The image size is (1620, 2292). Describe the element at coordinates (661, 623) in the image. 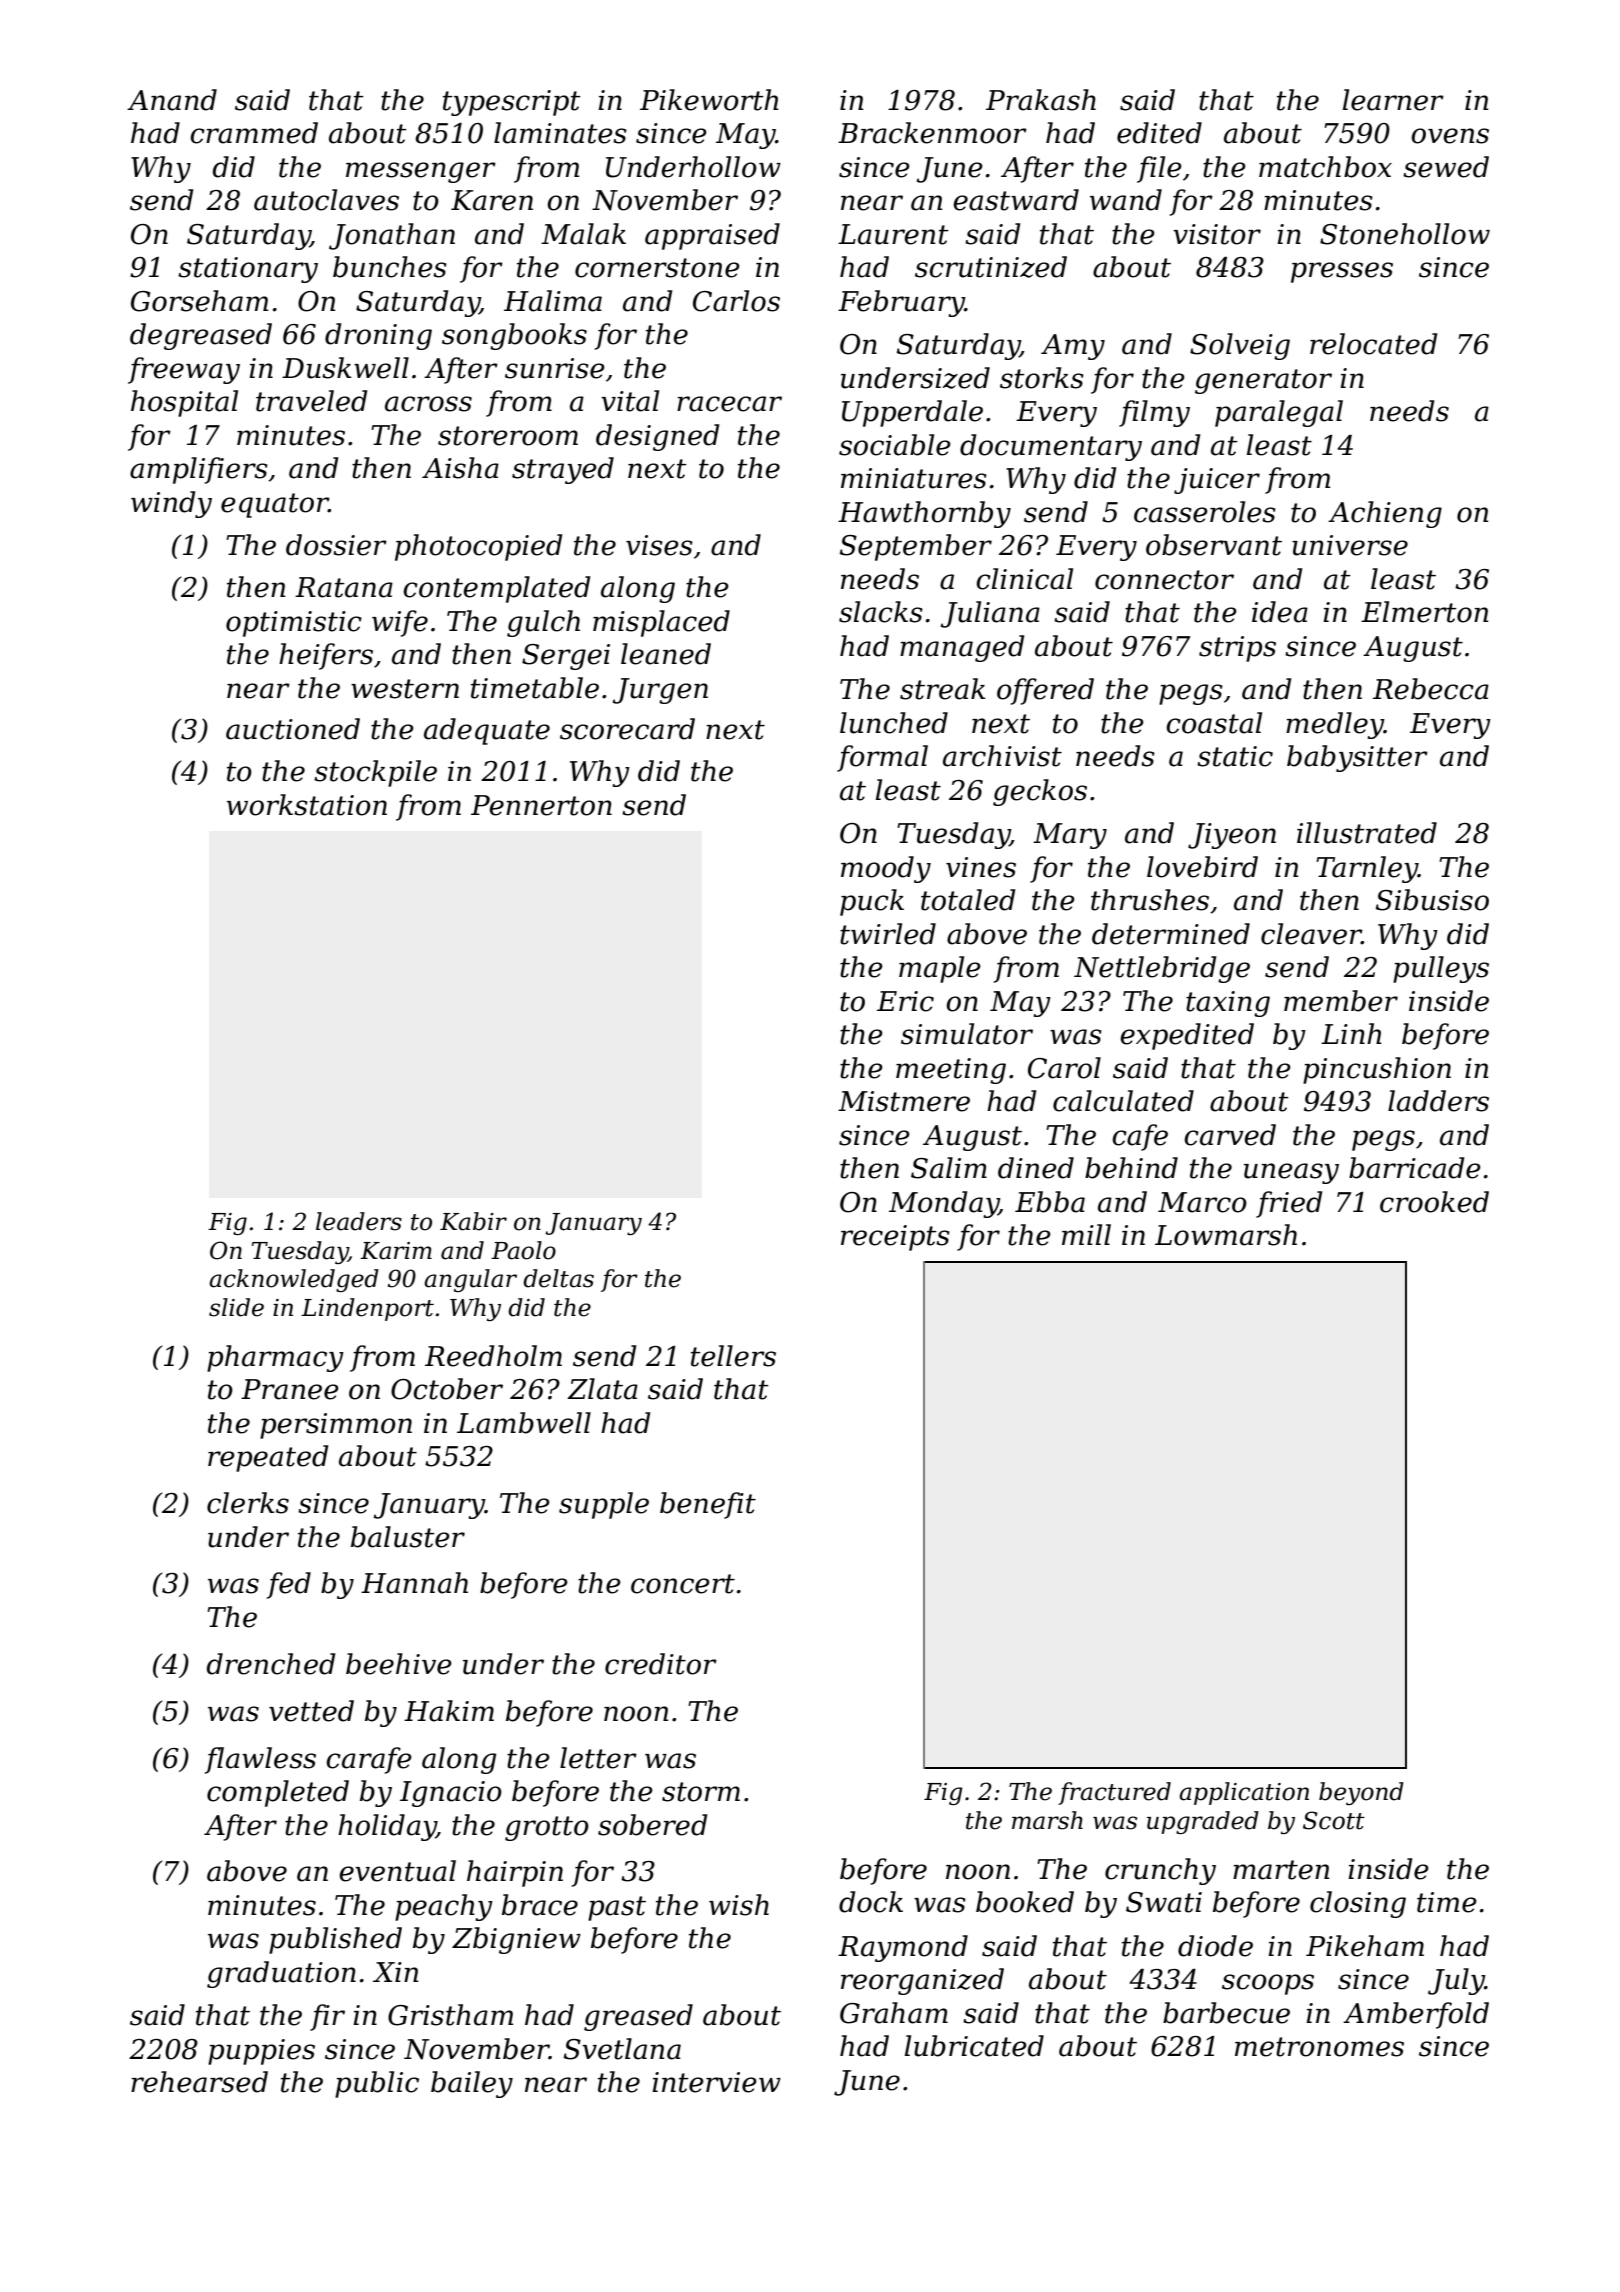

I see `misplaced` at that location.
